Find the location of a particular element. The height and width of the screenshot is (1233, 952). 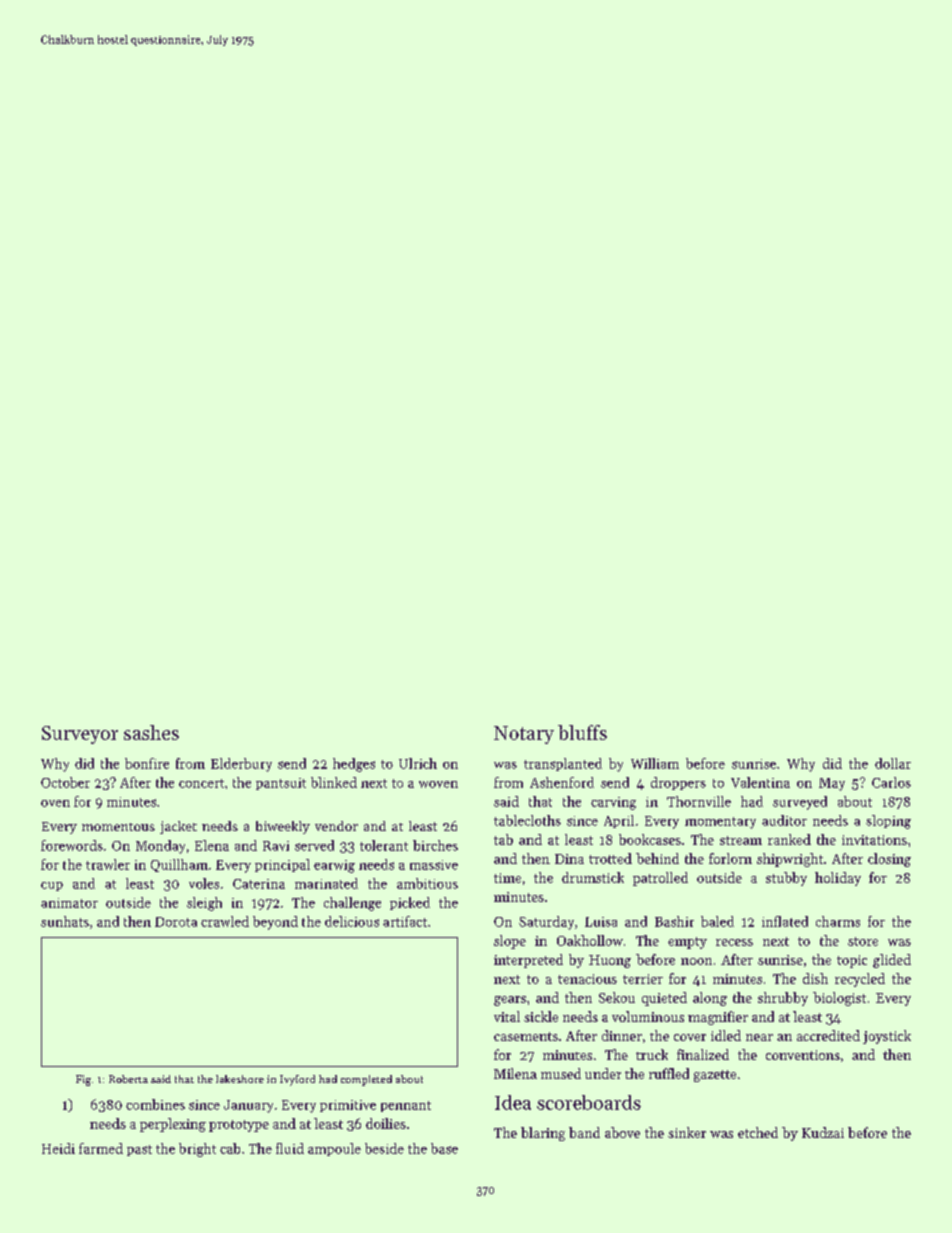

beside is located at coordinates (384, 1148).
